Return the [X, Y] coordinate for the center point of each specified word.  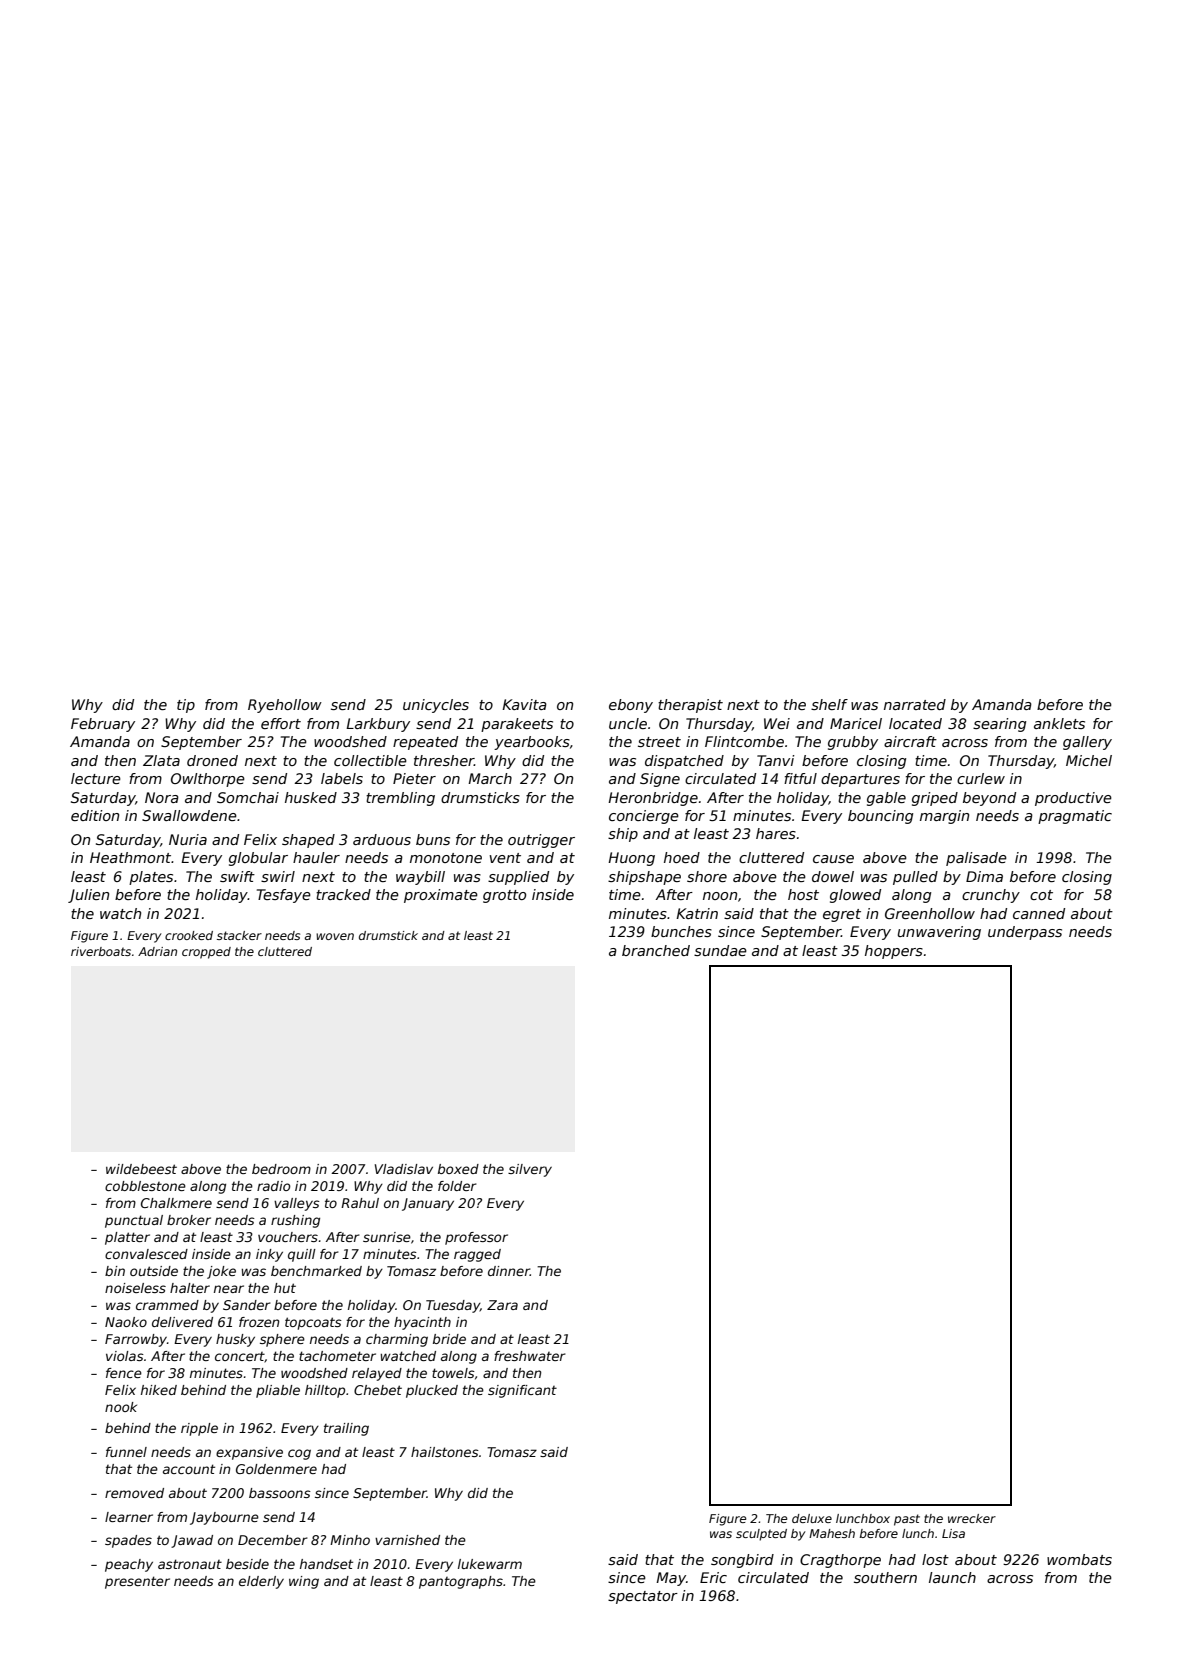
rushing [295, 1221]
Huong [631, 859]
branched [656, 950]
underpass [1025, 933]
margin [944, 817]
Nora [162, 797]
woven [335, 936]
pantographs [461, 1582]
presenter [137, 1582]
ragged [477, 1255]
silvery [530, 1170]
